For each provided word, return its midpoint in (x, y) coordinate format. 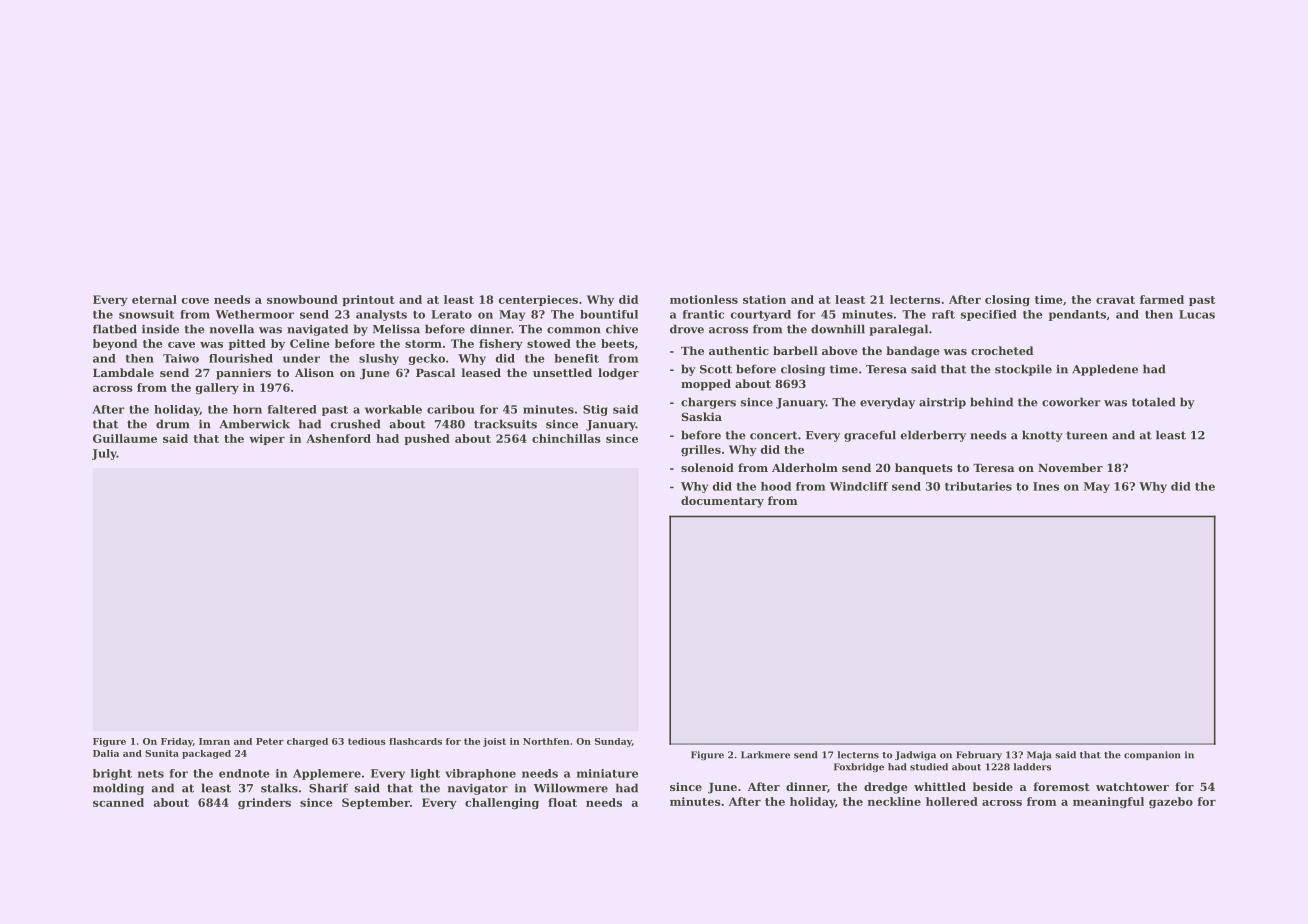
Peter (270, 741)
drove (687, 329)
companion (1152, 755)
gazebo (1171, 802)
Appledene (1105, 370)
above (840, 350)
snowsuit (147, 314)
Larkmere (765, 755)
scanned (118, 802)
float (562, 802)
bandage (913, 352)
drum (173, 424)
